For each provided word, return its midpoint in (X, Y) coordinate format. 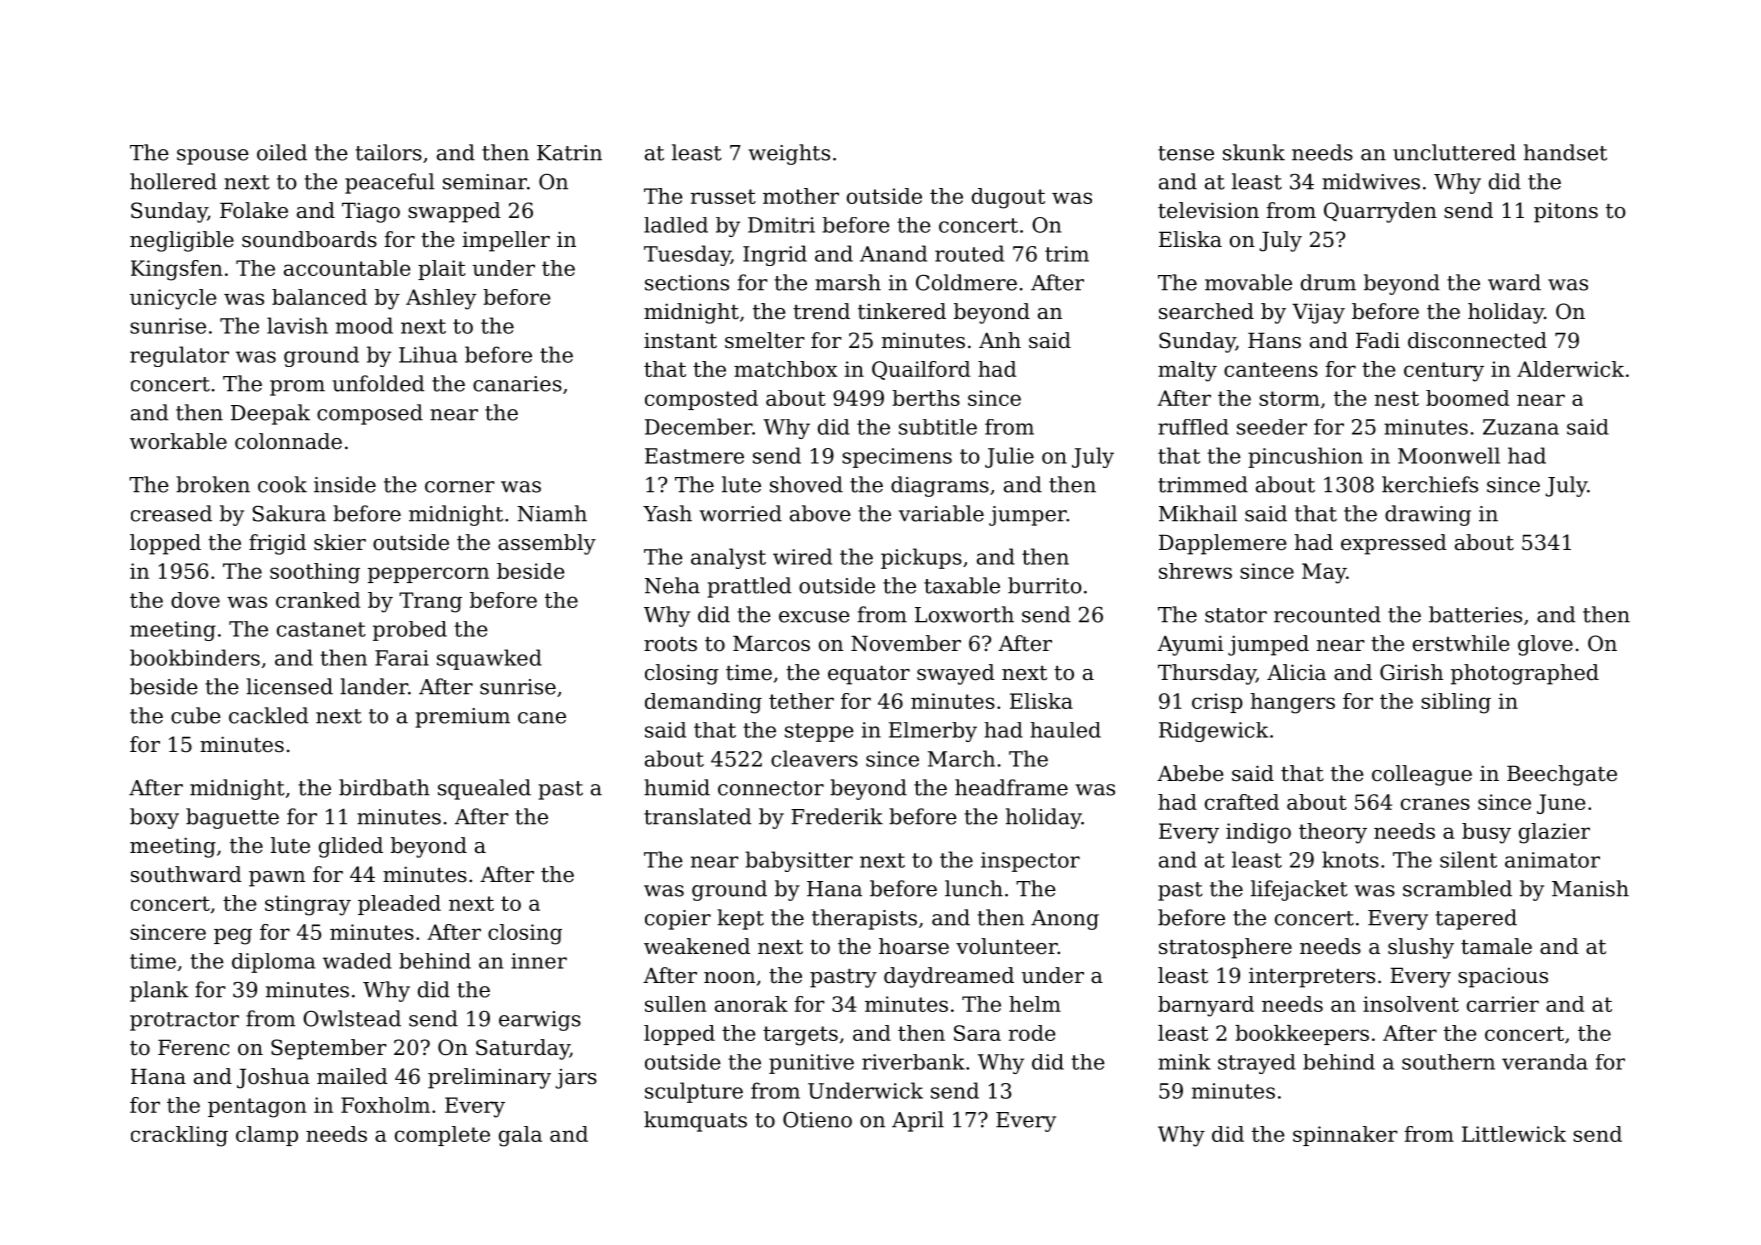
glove (1545, 645)
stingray (308, 905)
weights (789, 154)
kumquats (695, 1121)
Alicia (1296, 672)
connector (771, 788)
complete (442, 1136)
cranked (318, 600)
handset (1565, 152)
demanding (703, 703)
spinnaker (1345, 1136)
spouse (213, 157)
